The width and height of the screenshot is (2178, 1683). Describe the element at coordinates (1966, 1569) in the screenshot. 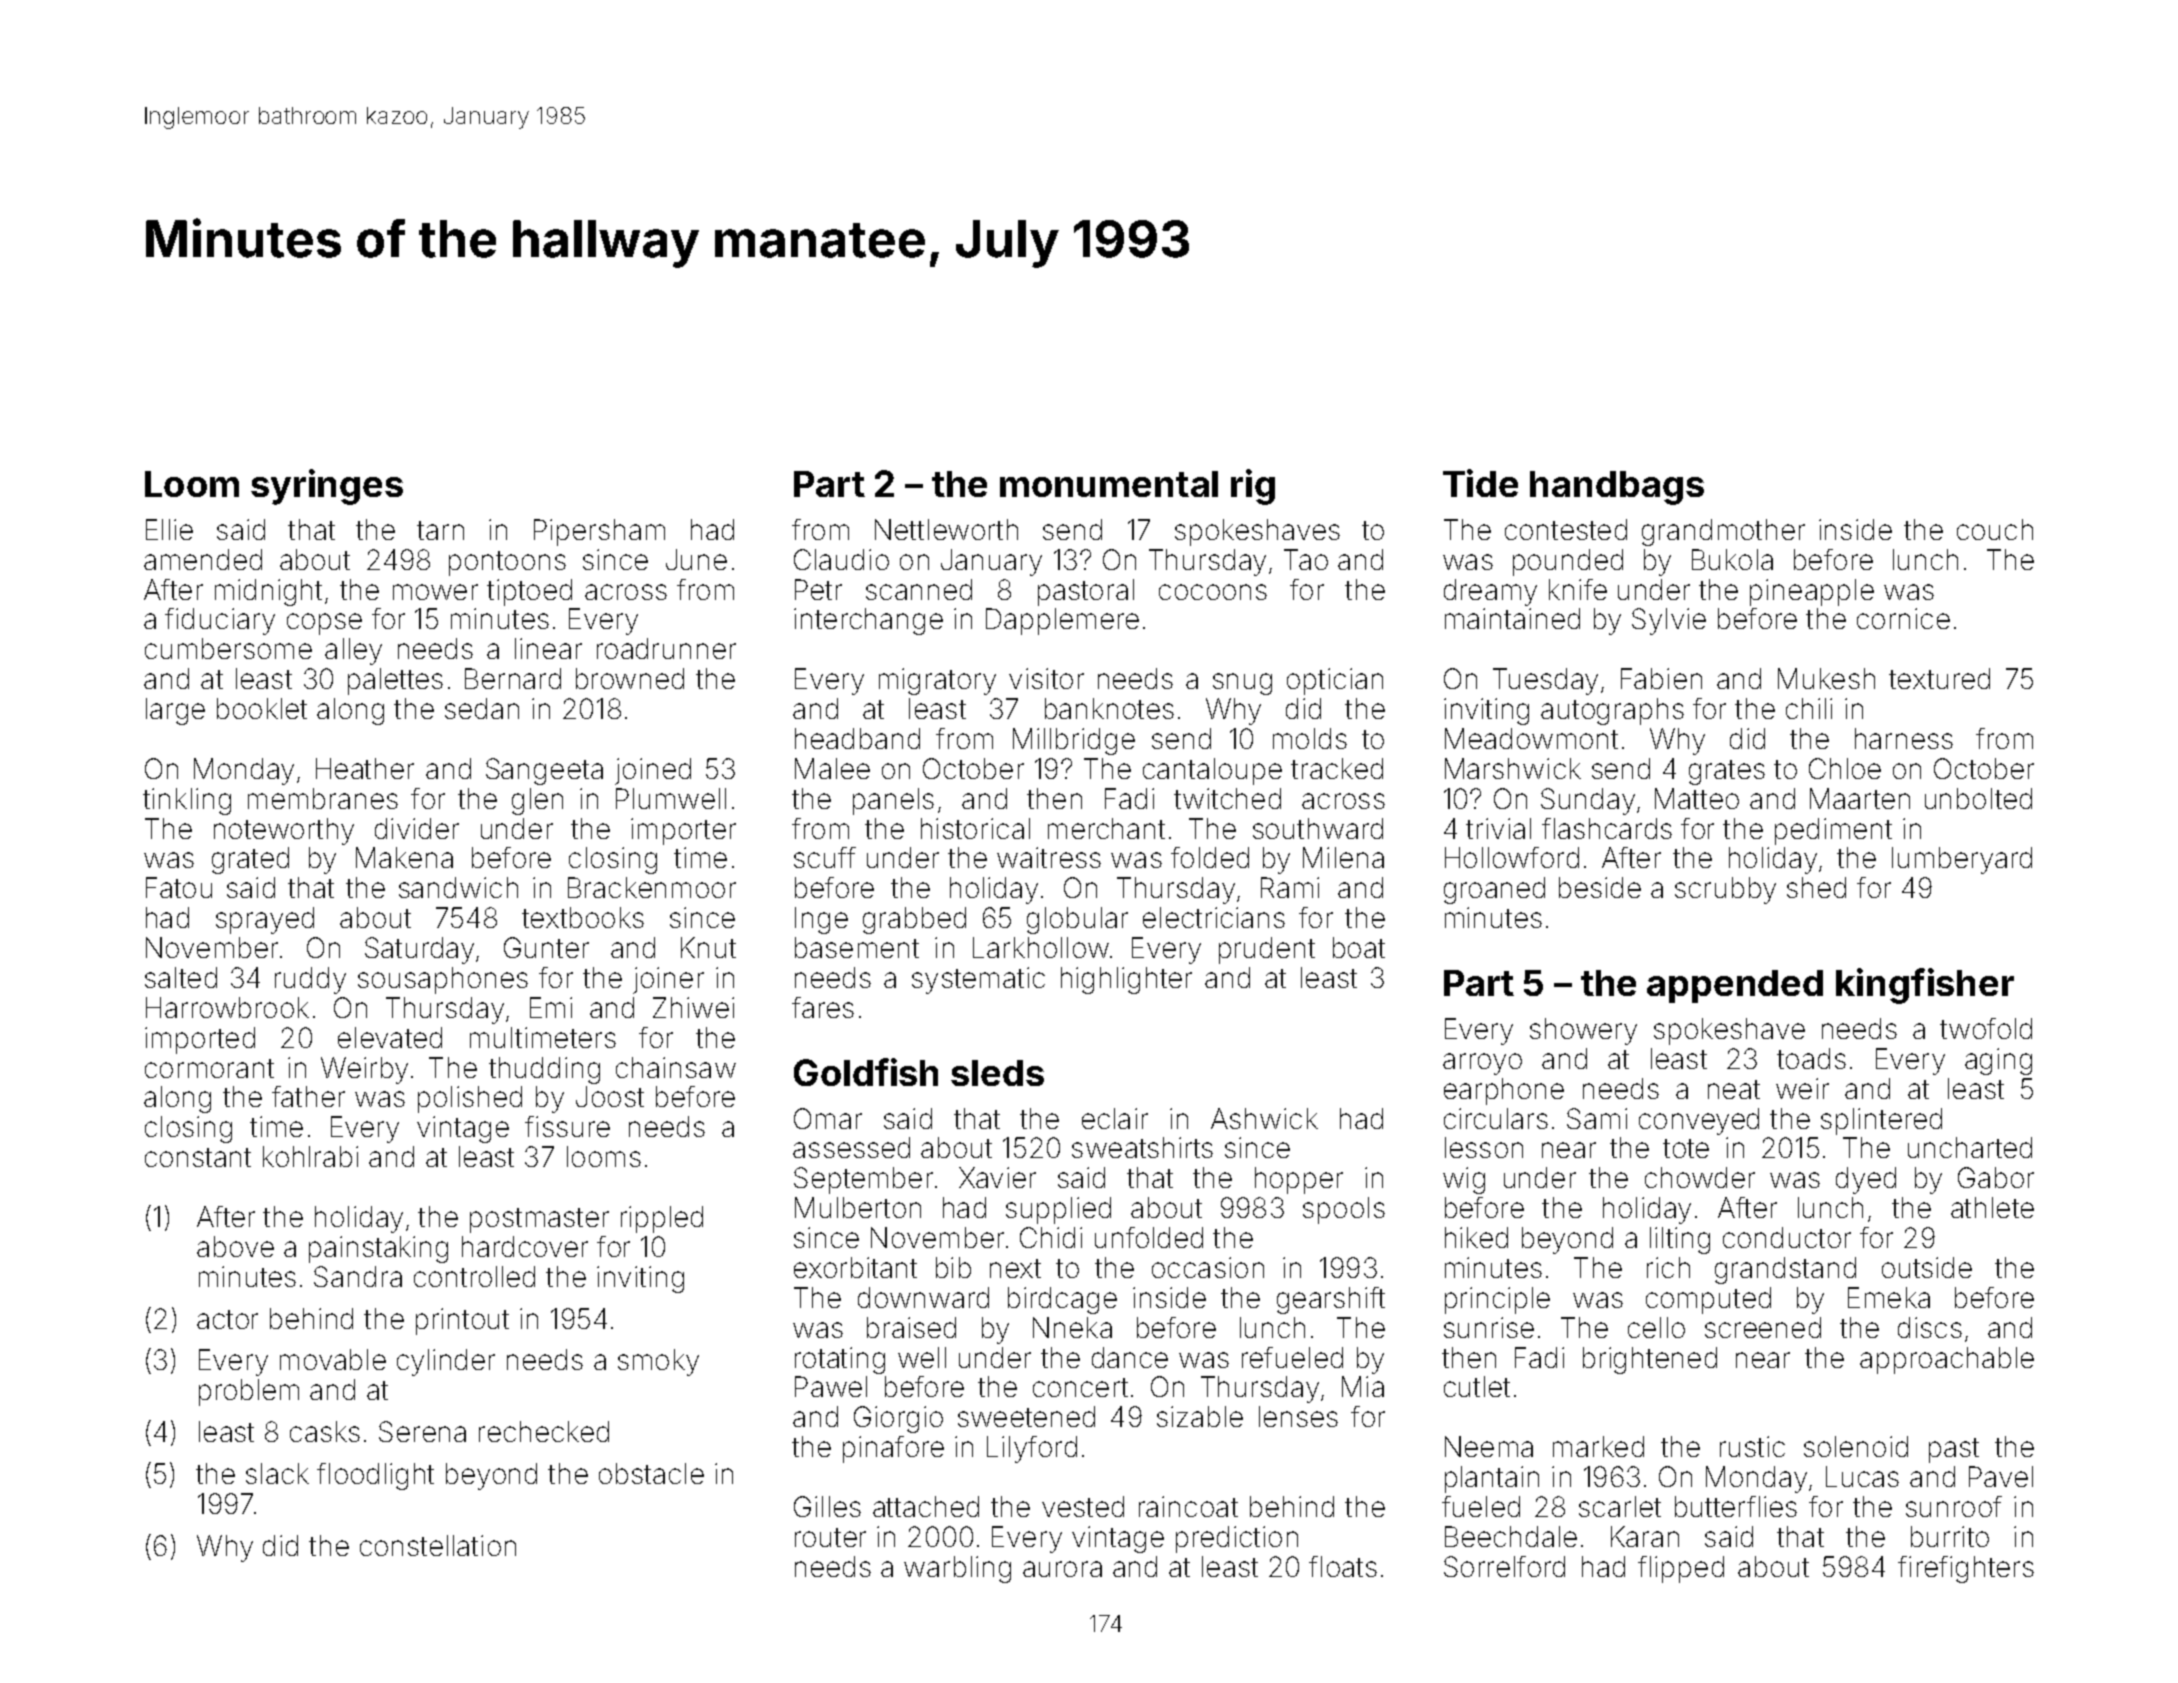

I see `firefighters` at that location.
